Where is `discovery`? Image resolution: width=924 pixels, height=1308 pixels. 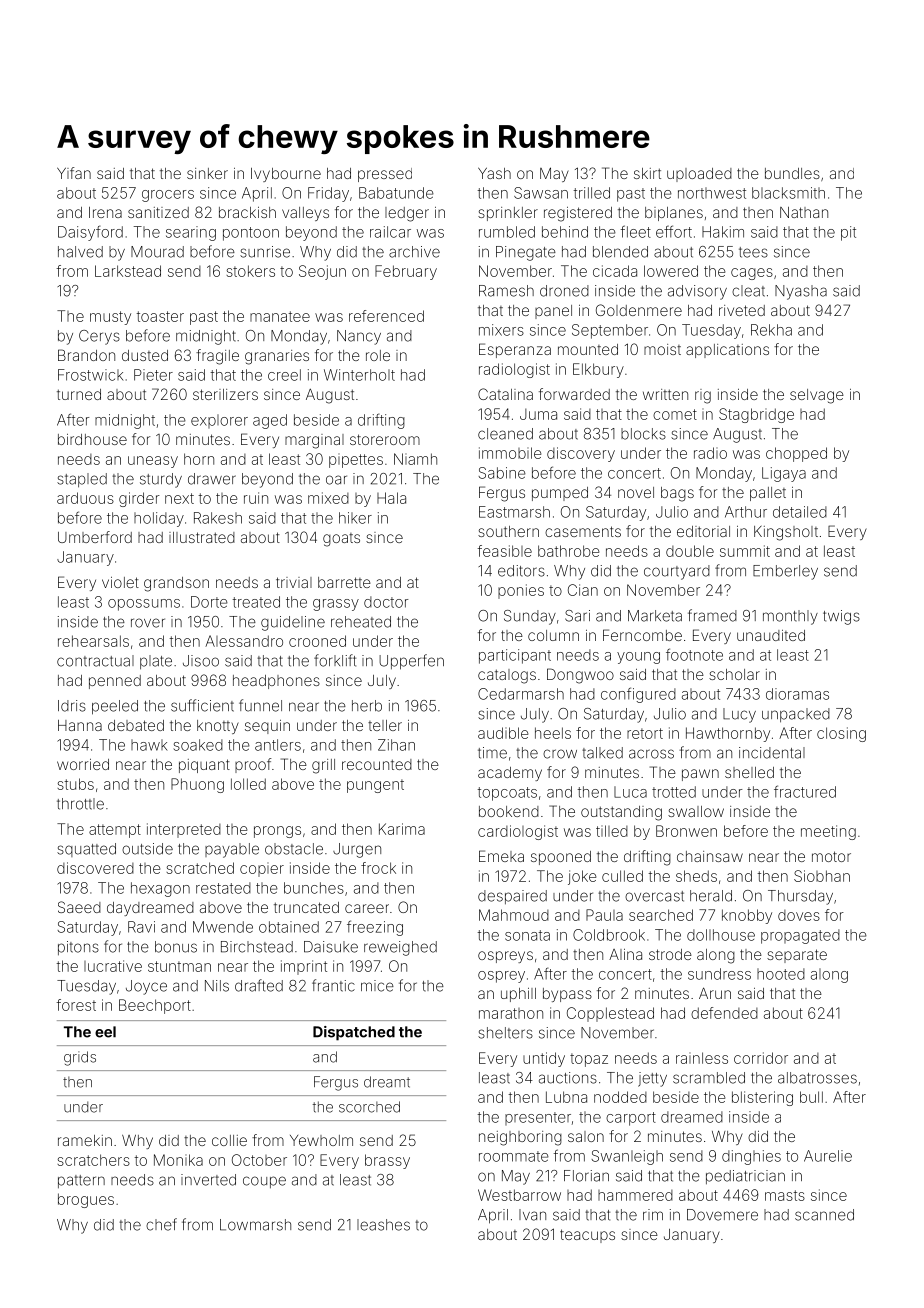 discovery is located at coordinates (581, 454).
